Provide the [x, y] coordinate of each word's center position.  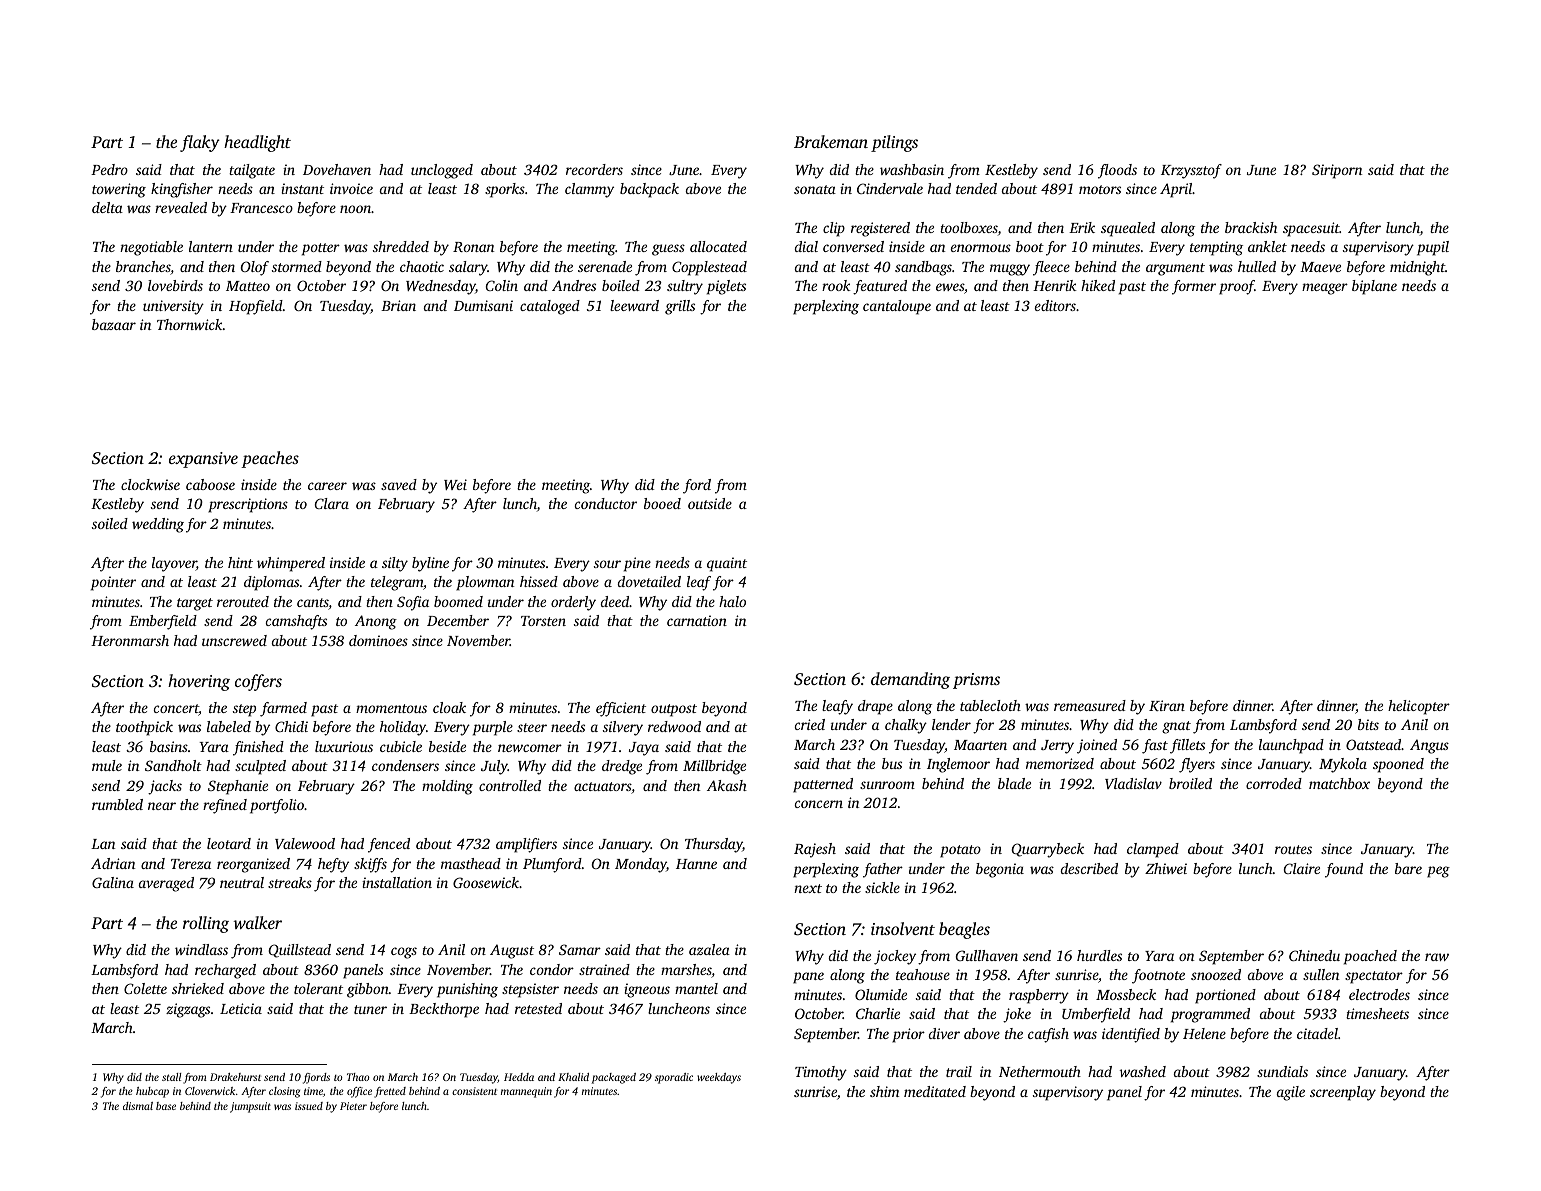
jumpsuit [250, 1107]
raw [1437, 957]
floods [1117, 171]
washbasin [912, 169]
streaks [290, 882]
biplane [1374, 287]
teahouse [923, 974]
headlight [257, 143]
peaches [270, 459]
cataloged [550, 307]
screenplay [1343, 1093]
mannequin [526, 1092]
